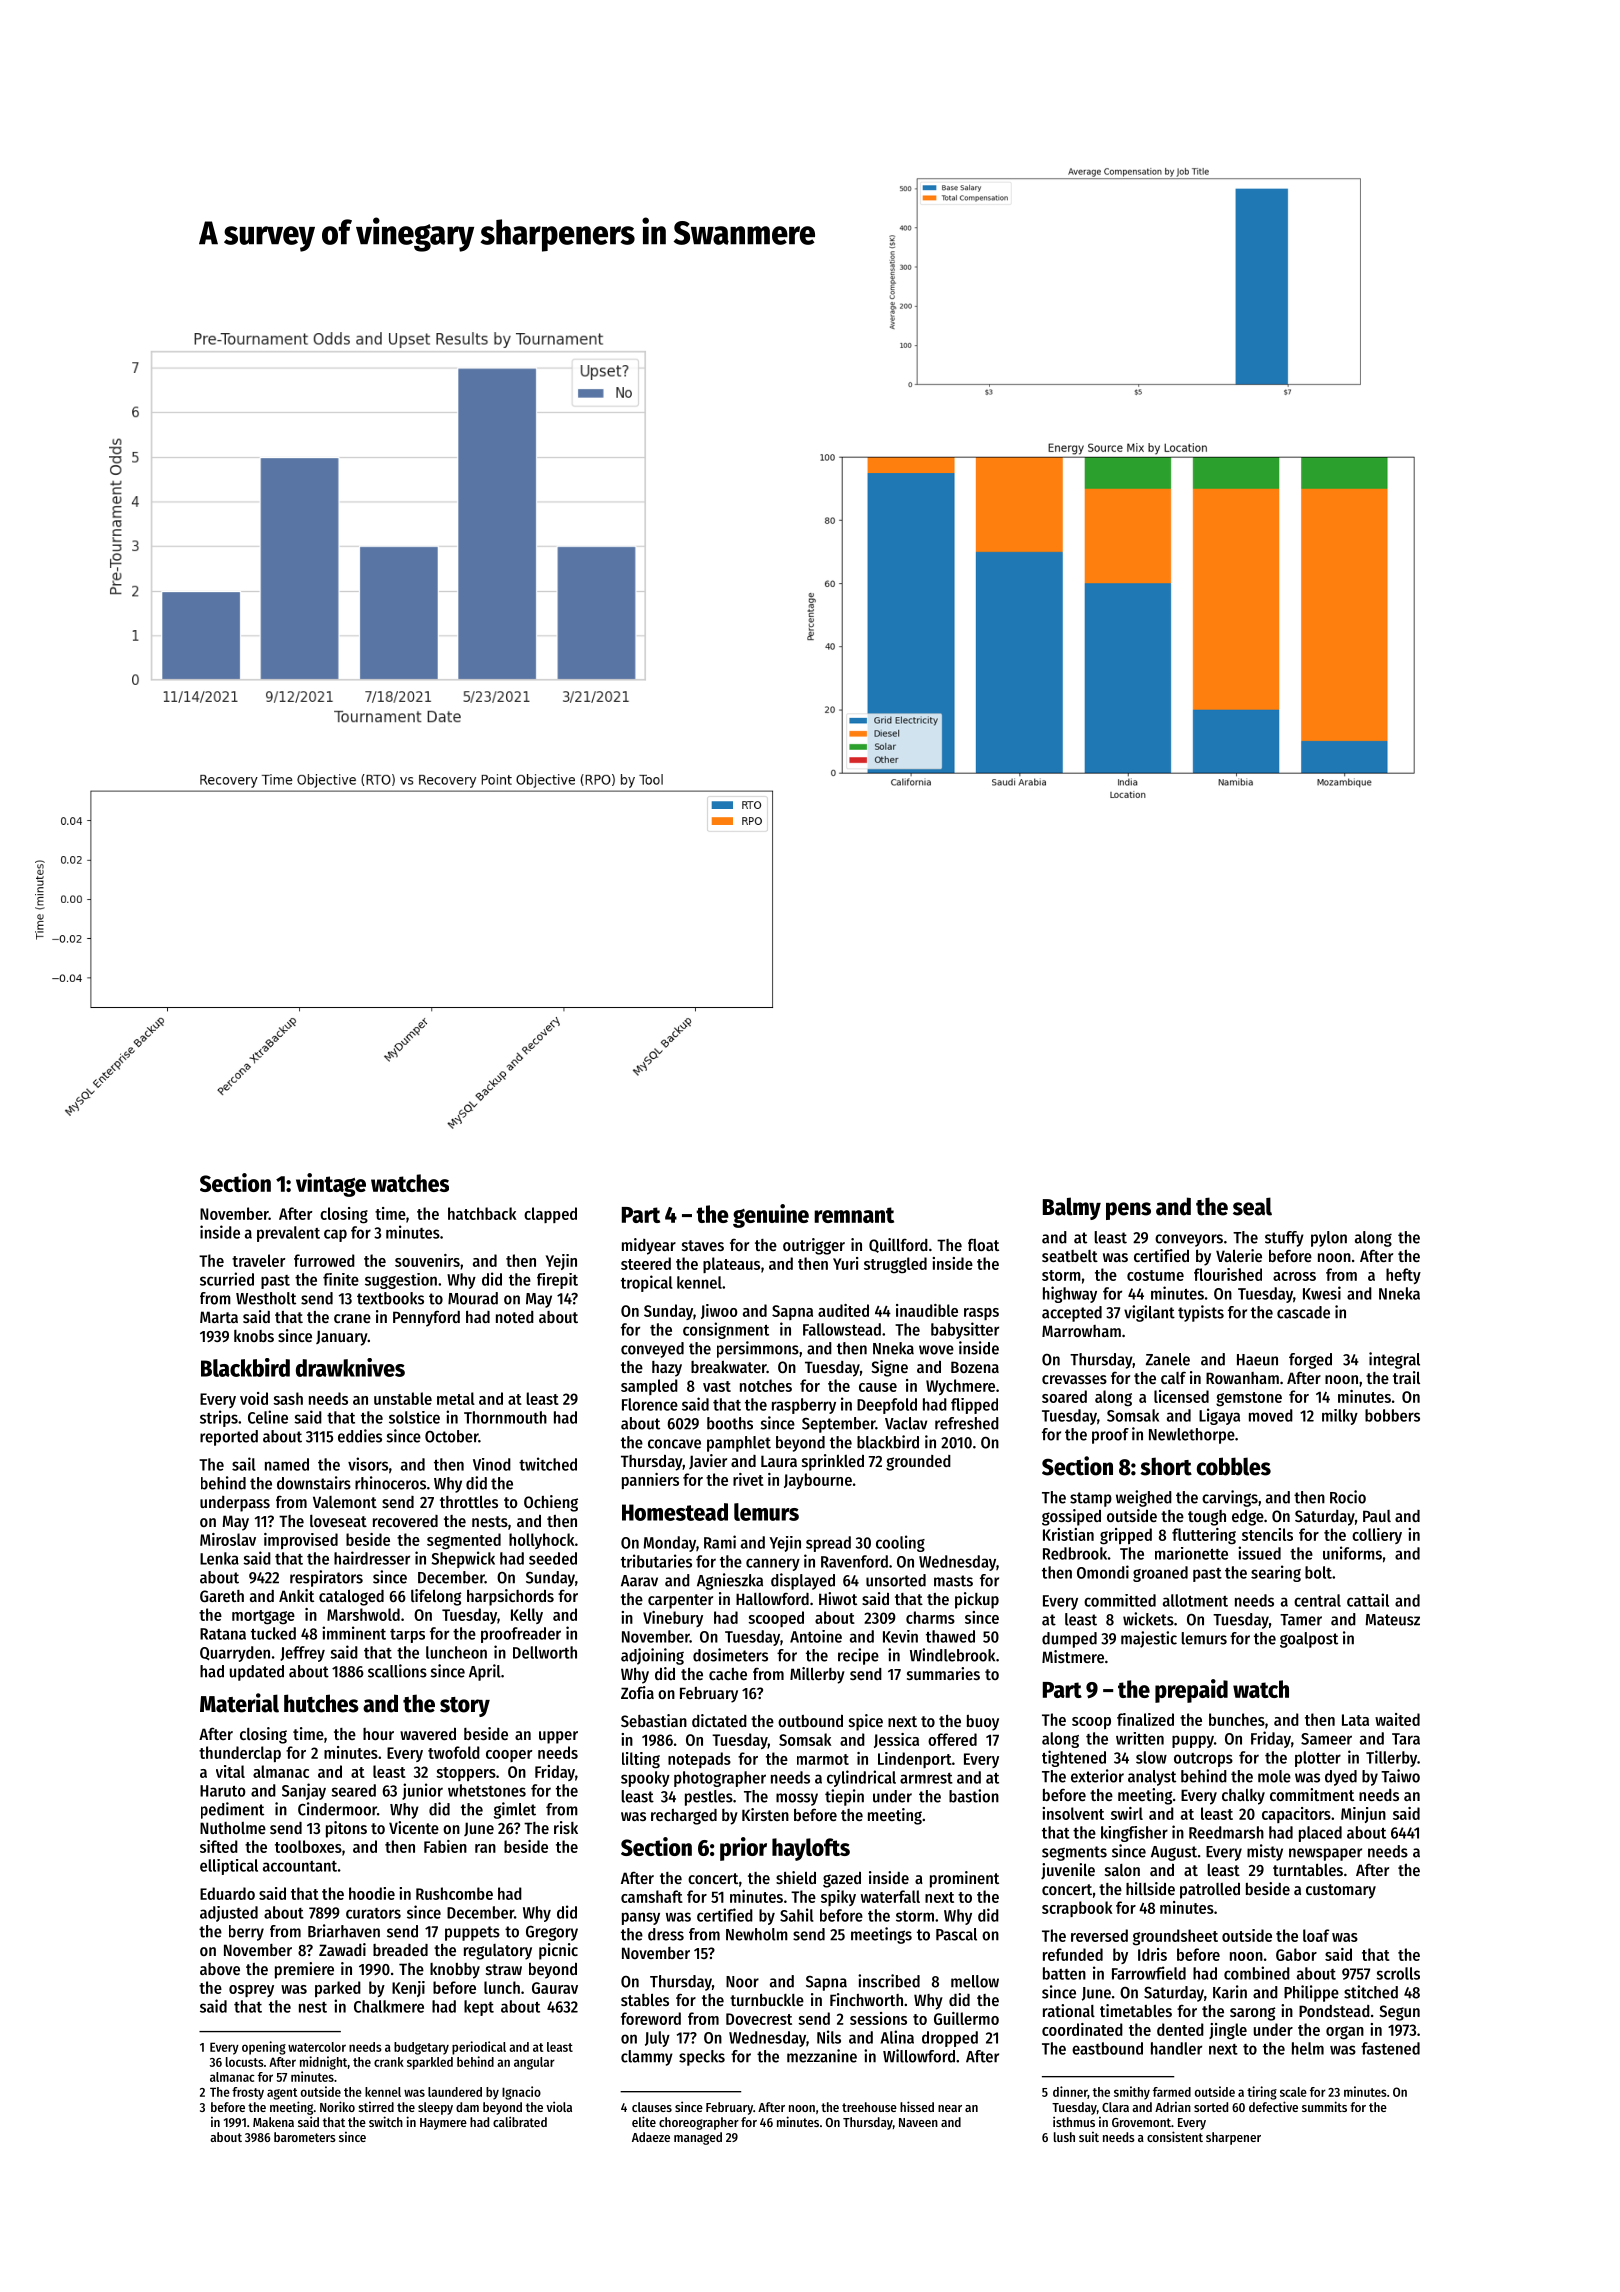  What do you see at coordinates (866, 1722) in the page?
I see `spice` at bounding box center [866, 1722].
